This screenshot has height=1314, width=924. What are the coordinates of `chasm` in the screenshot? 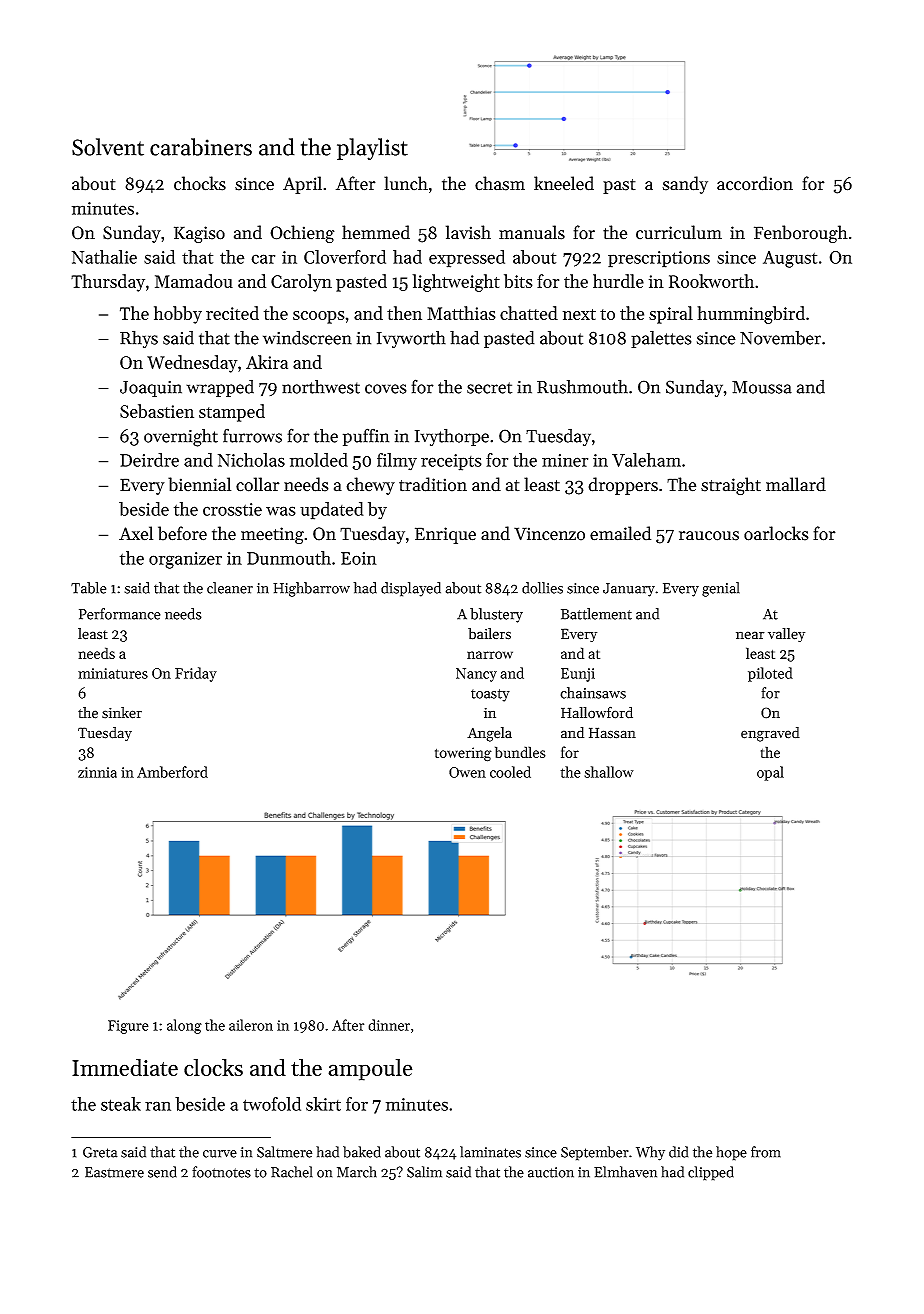 It's located at (500, 183).
